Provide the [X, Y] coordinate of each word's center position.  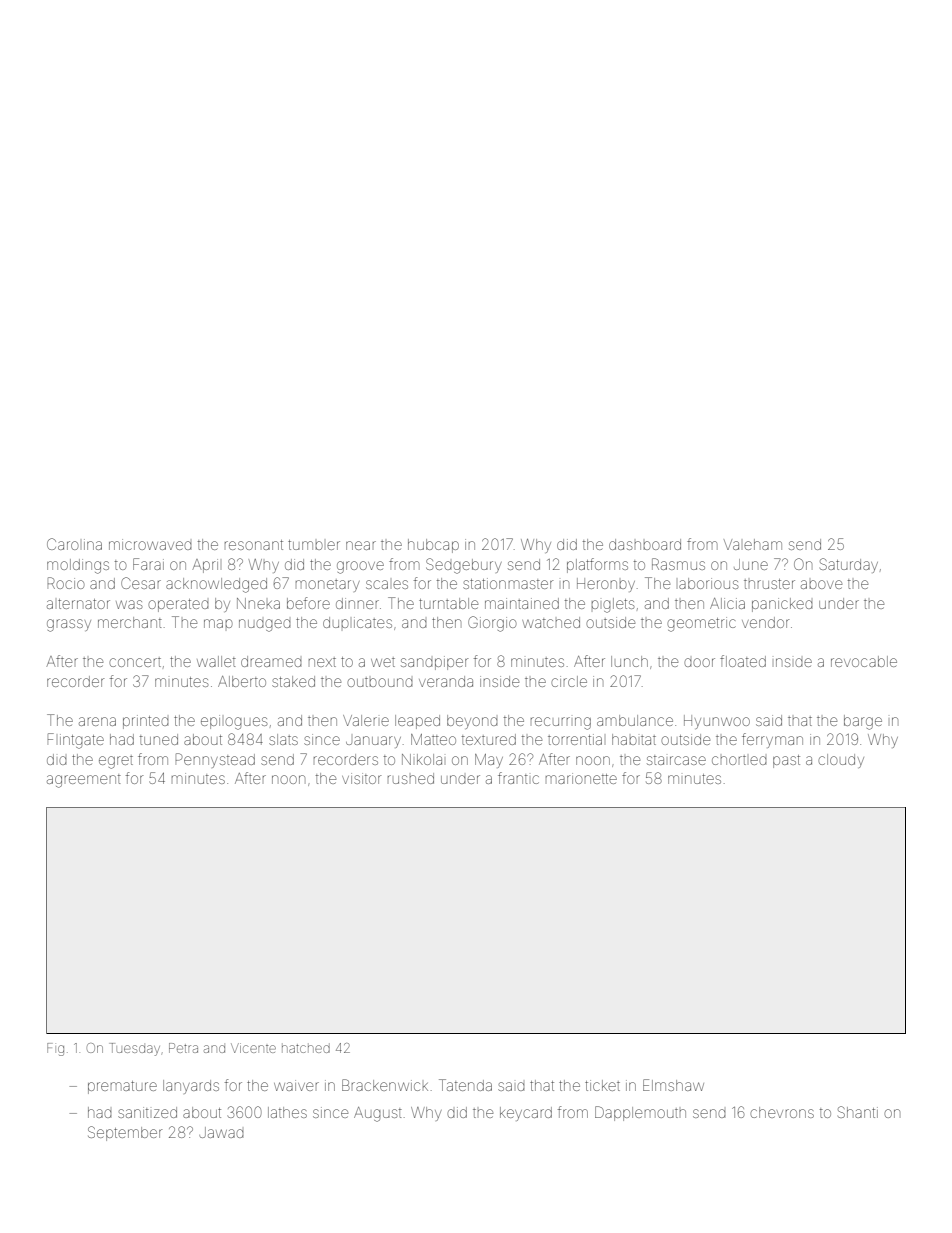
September [125, 1133]
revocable [864, 661]
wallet [216, 661]
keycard [526, 1114]
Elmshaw [673, 1085]
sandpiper [434, 663]
